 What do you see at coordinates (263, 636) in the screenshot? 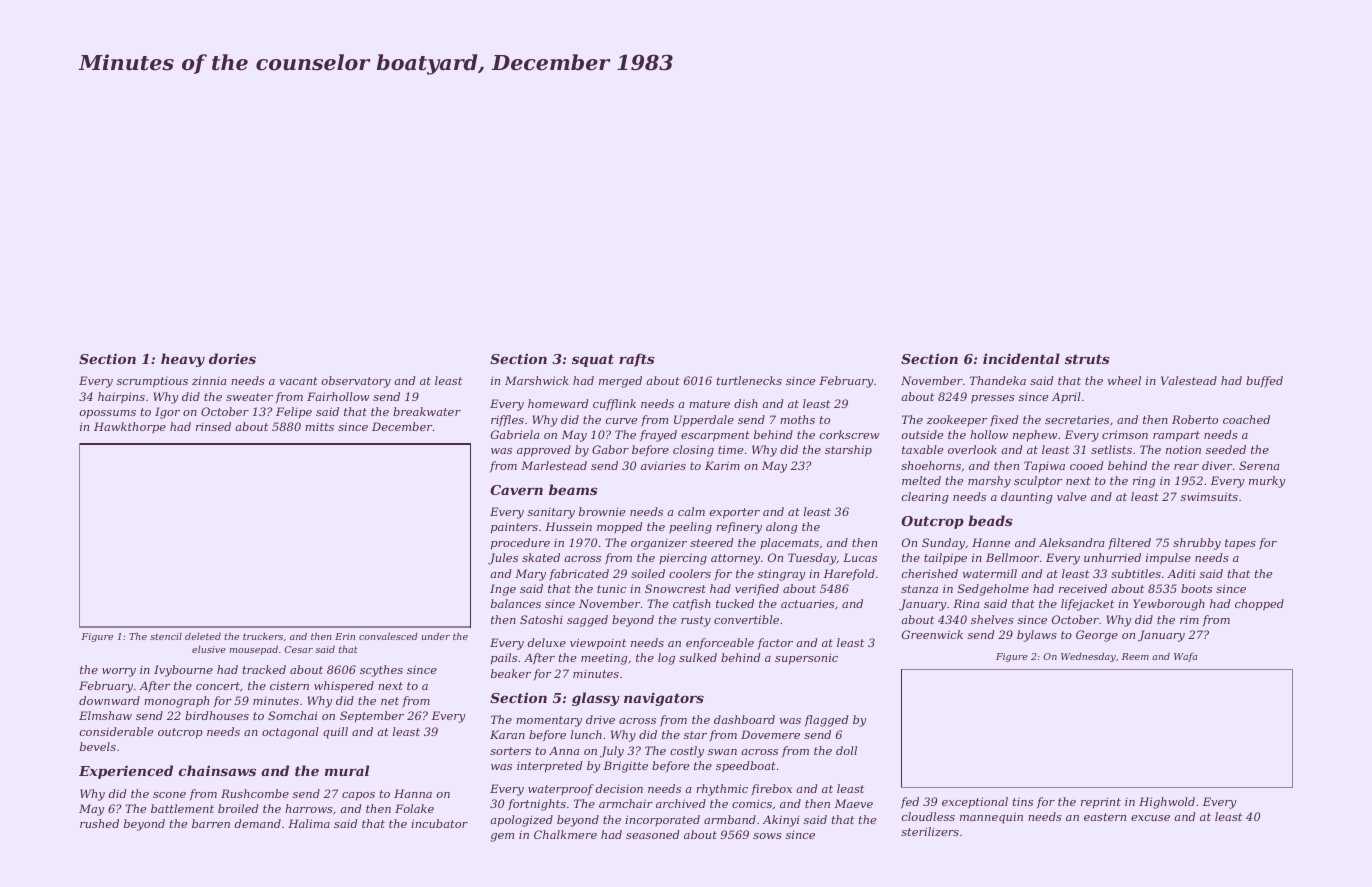
I see `truckers` at bounding box center [263, 636].
